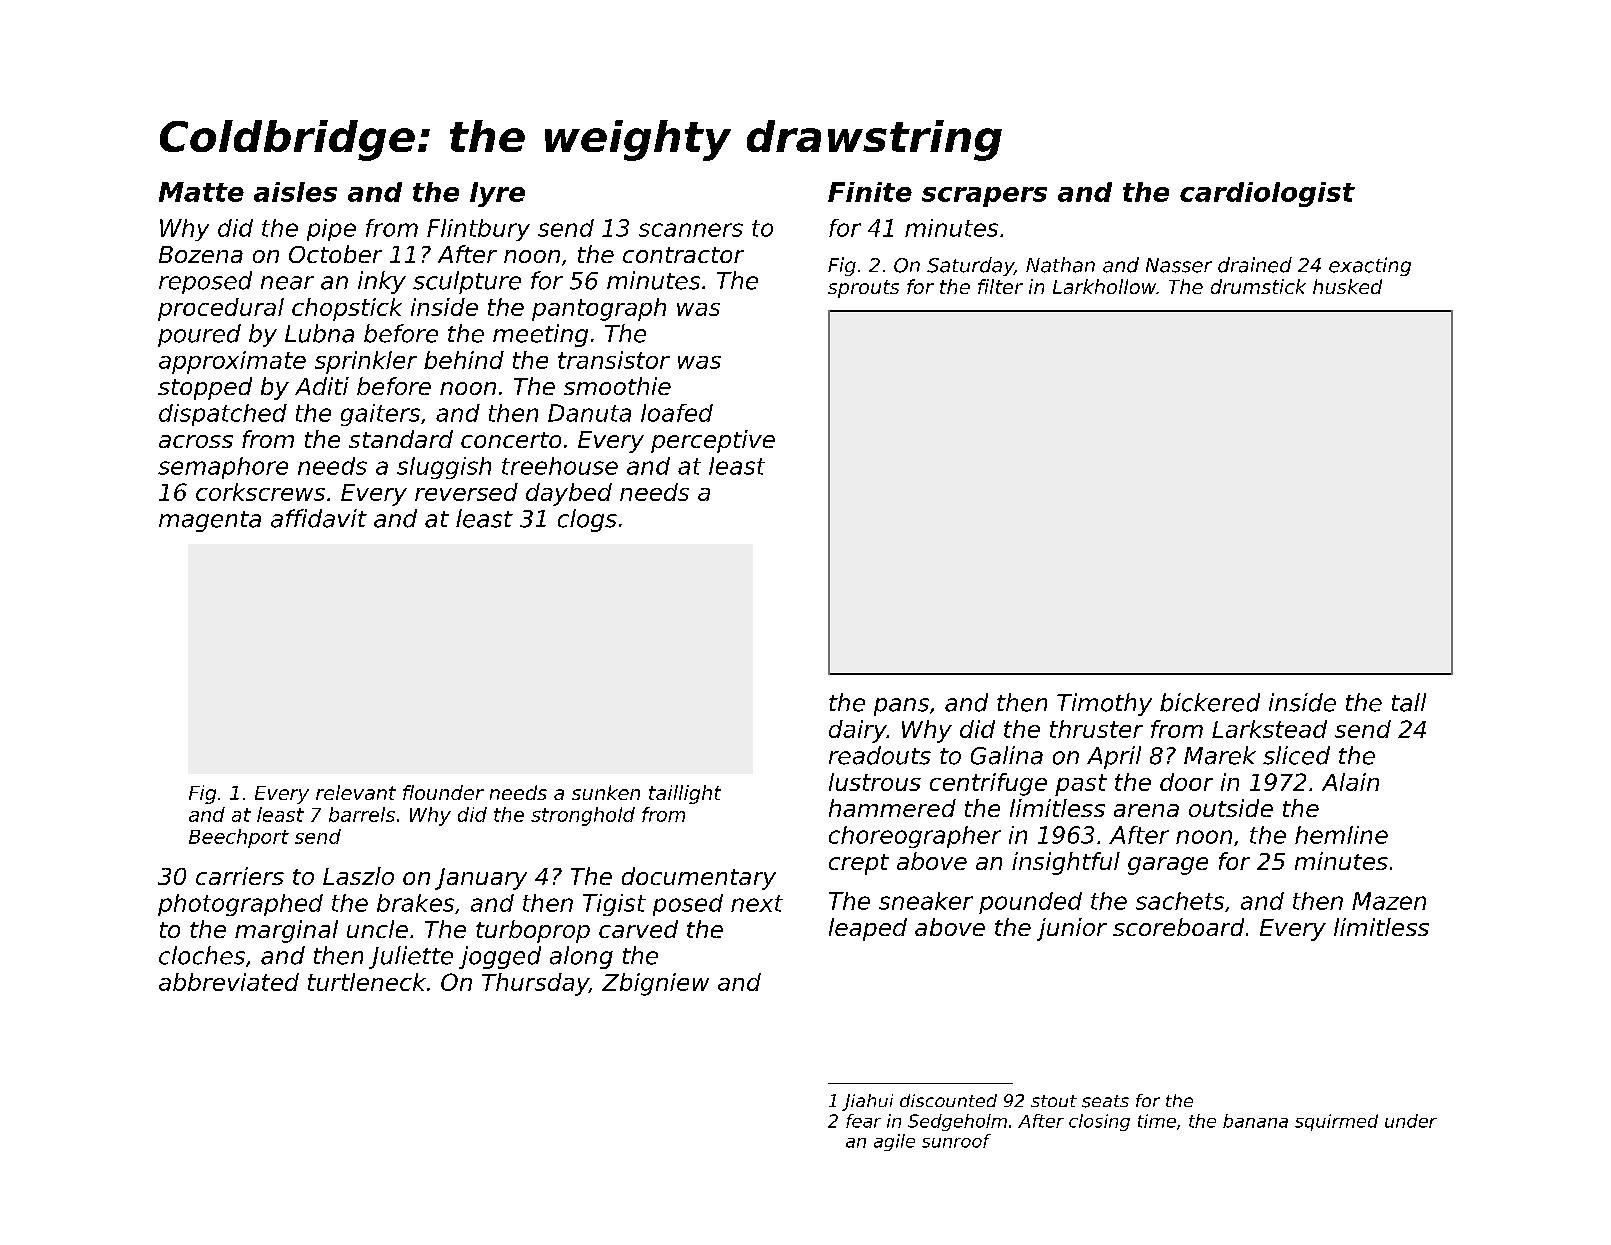 The image size is (1611, 1245). Describe the element at coordinates (223, 468) in the screenshot. I see `semaphore` at that location.
